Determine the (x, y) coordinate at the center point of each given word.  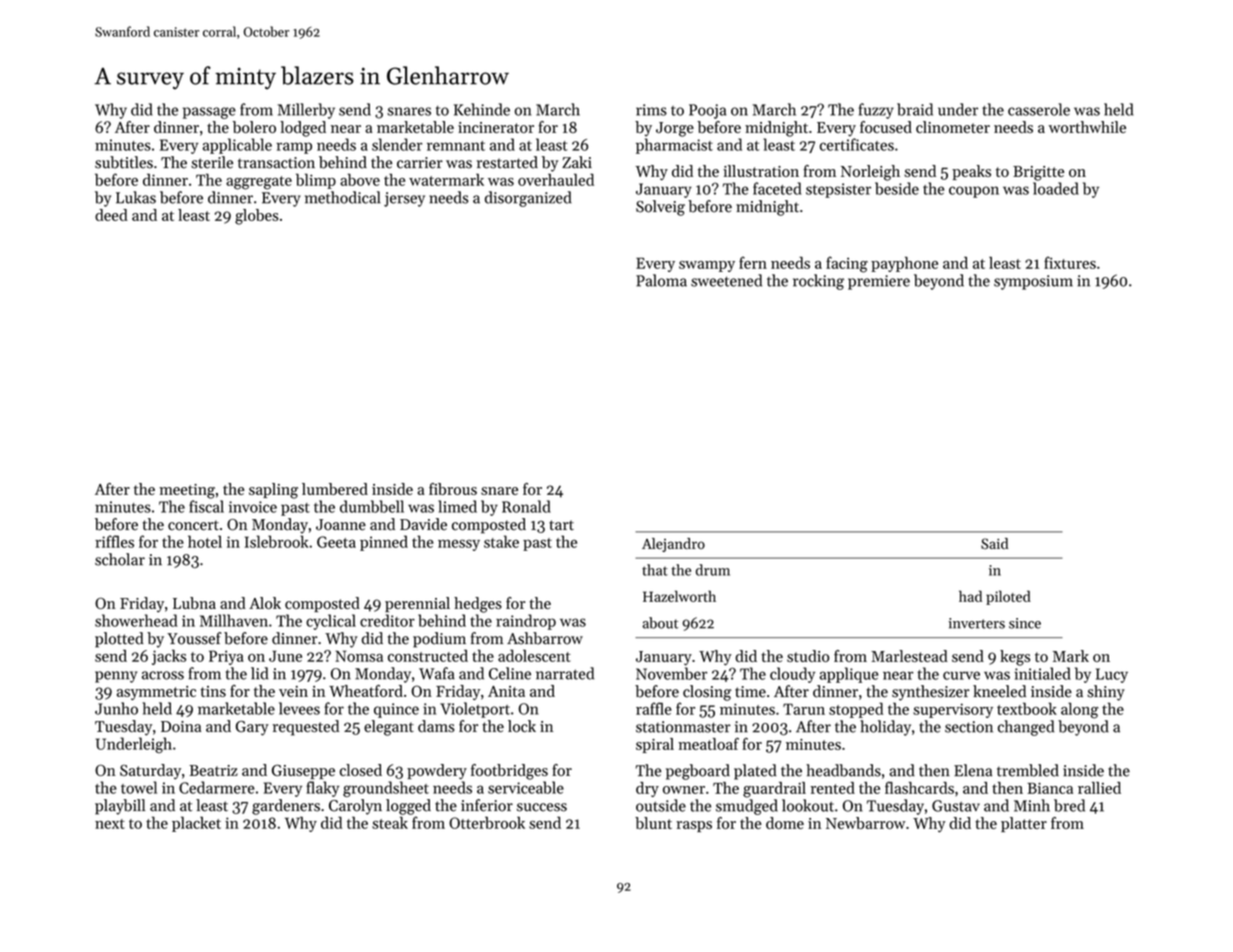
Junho (116, 708)
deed (111, 215)
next (110, 824)
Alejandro (673, 545)
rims (651, 110)
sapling (273, 491)
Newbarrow (865, 823)
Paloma (661, 280)
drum (713, 570)
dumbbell (372, 506)
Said (994, 543)
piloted (1008, 597)
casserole (1039, 109)
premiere (879, 282)
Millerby (306, 111)
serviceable (526, 787)
